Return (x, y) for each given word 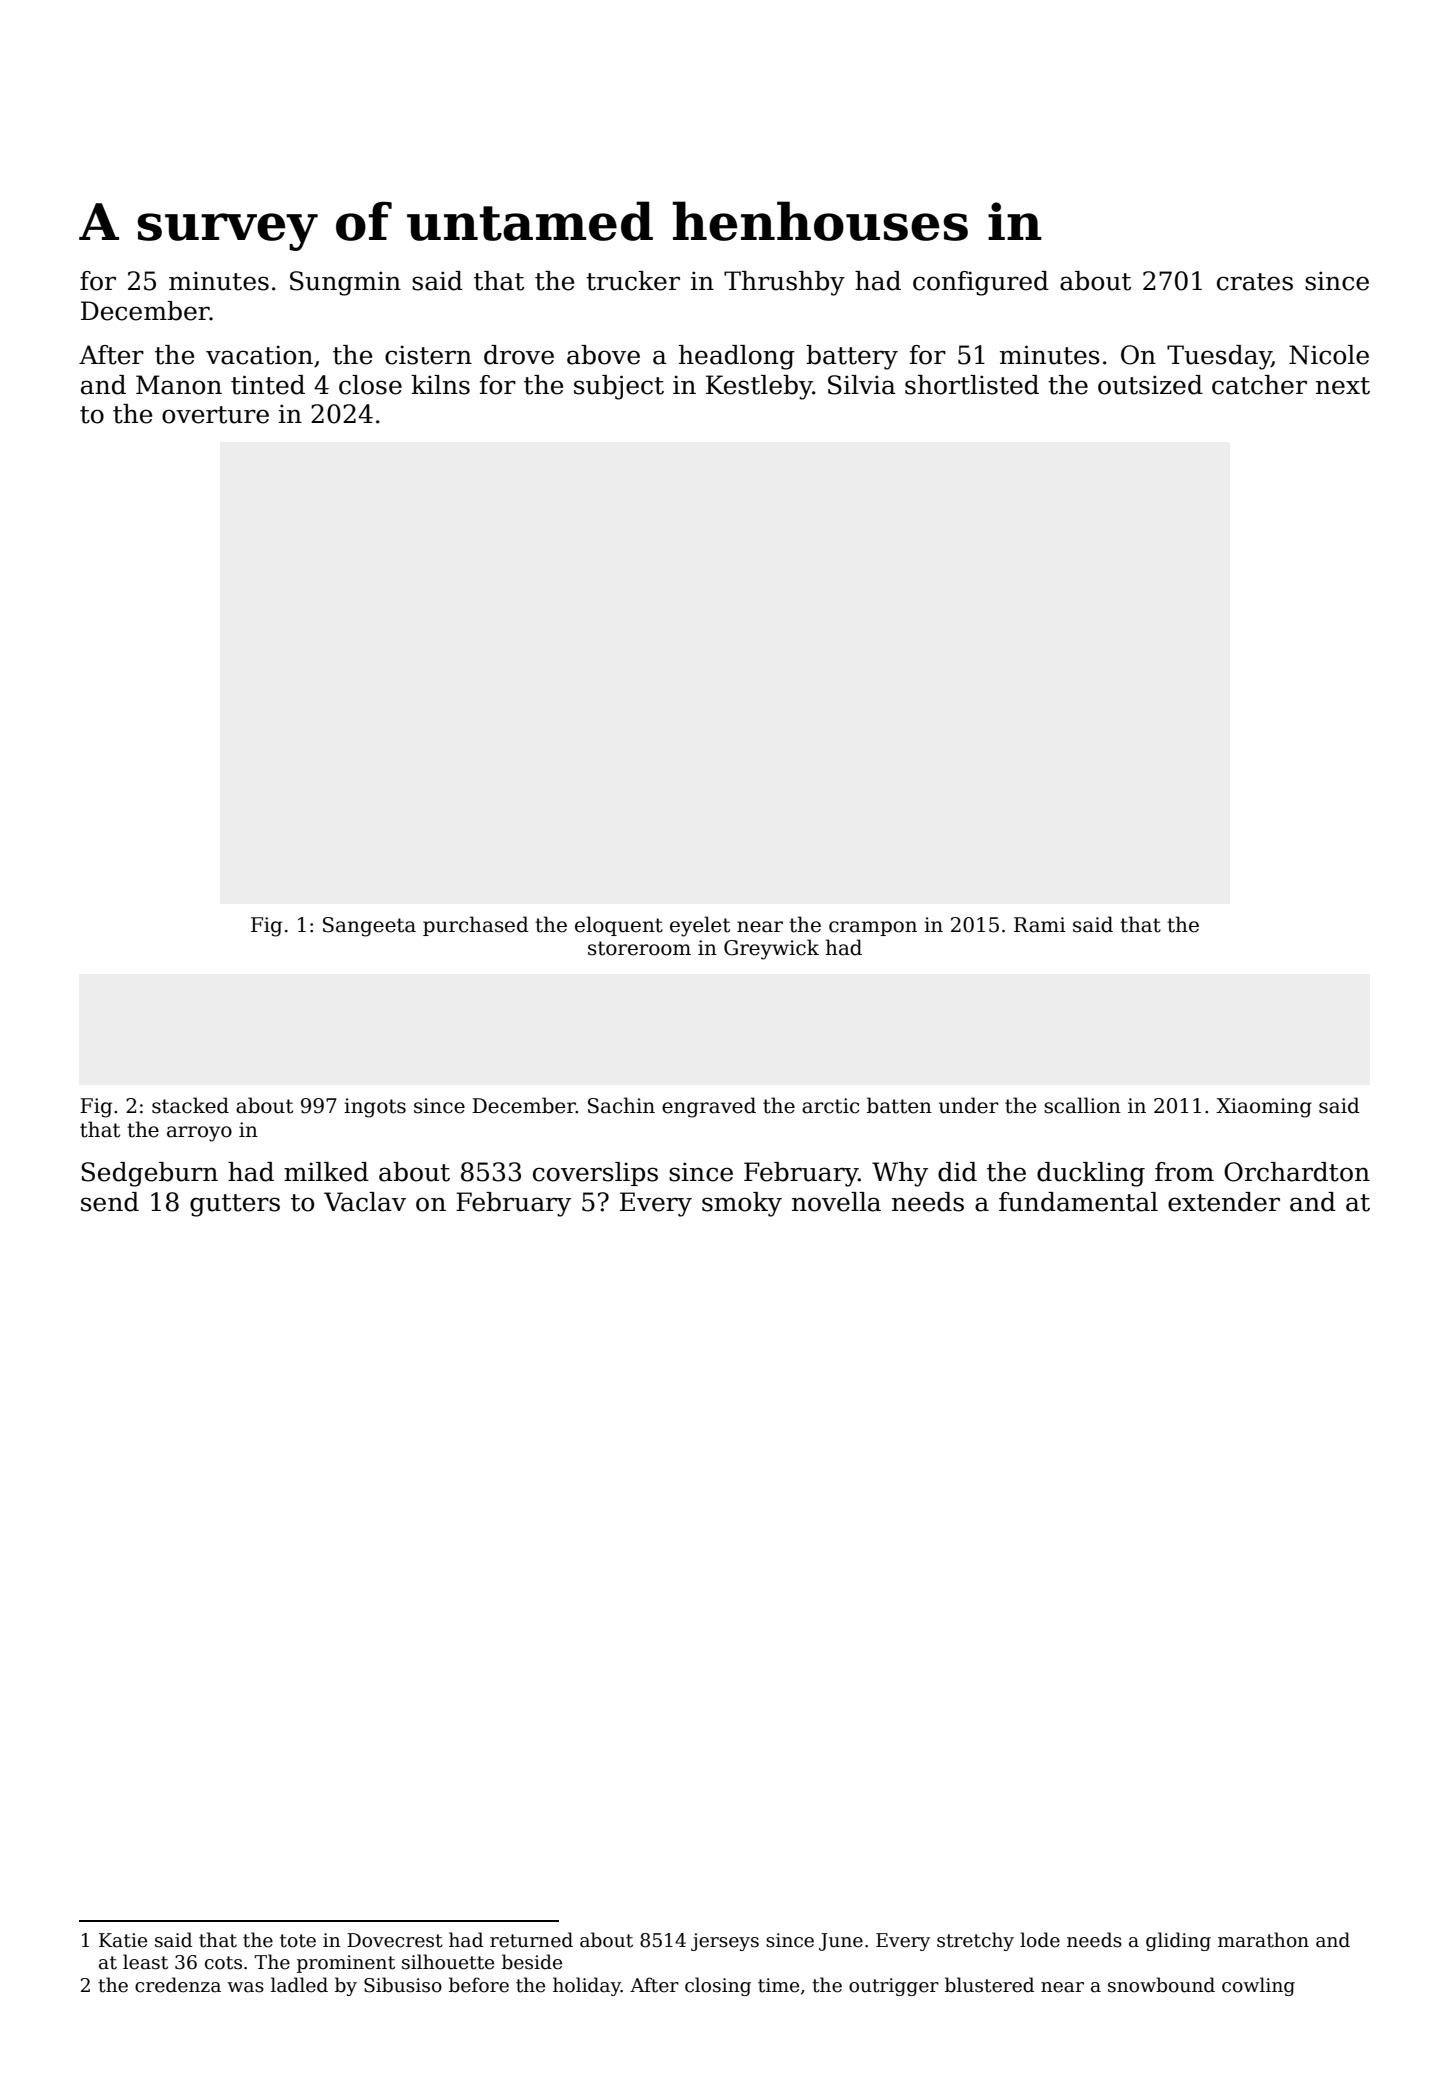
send (110, 1202)
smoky (742, 1204)
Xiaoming (1264, 1108)
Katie (123, 1940)
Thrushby (784, 283)
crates (1255, 282)
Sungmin (345, 283)
